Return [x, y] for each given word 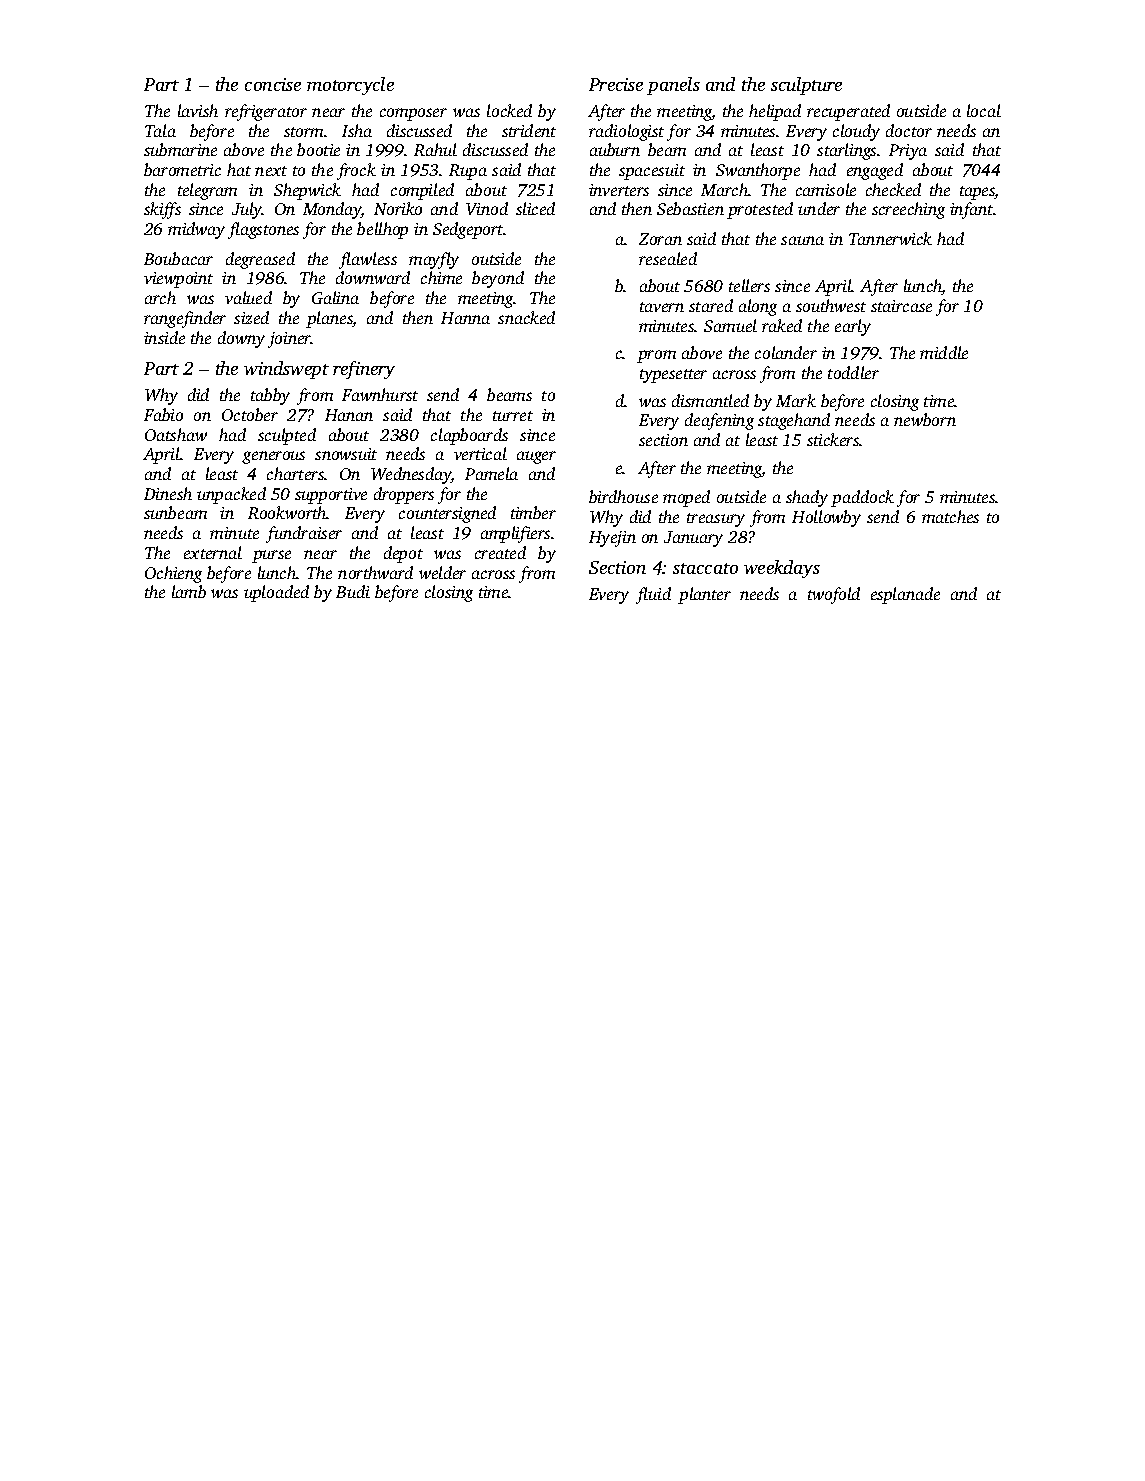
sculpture [806, 86]
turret [513, 416]
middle [944, 352]
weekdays [782, 569]
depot [403, 554]
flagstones [263, 230]
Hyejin [612, 539]
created [500, 552]
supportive [331, 496]
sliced [535, 208]
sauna [802, 240]
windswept [286, 370]
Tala [160, 130]
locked [509, 110]
